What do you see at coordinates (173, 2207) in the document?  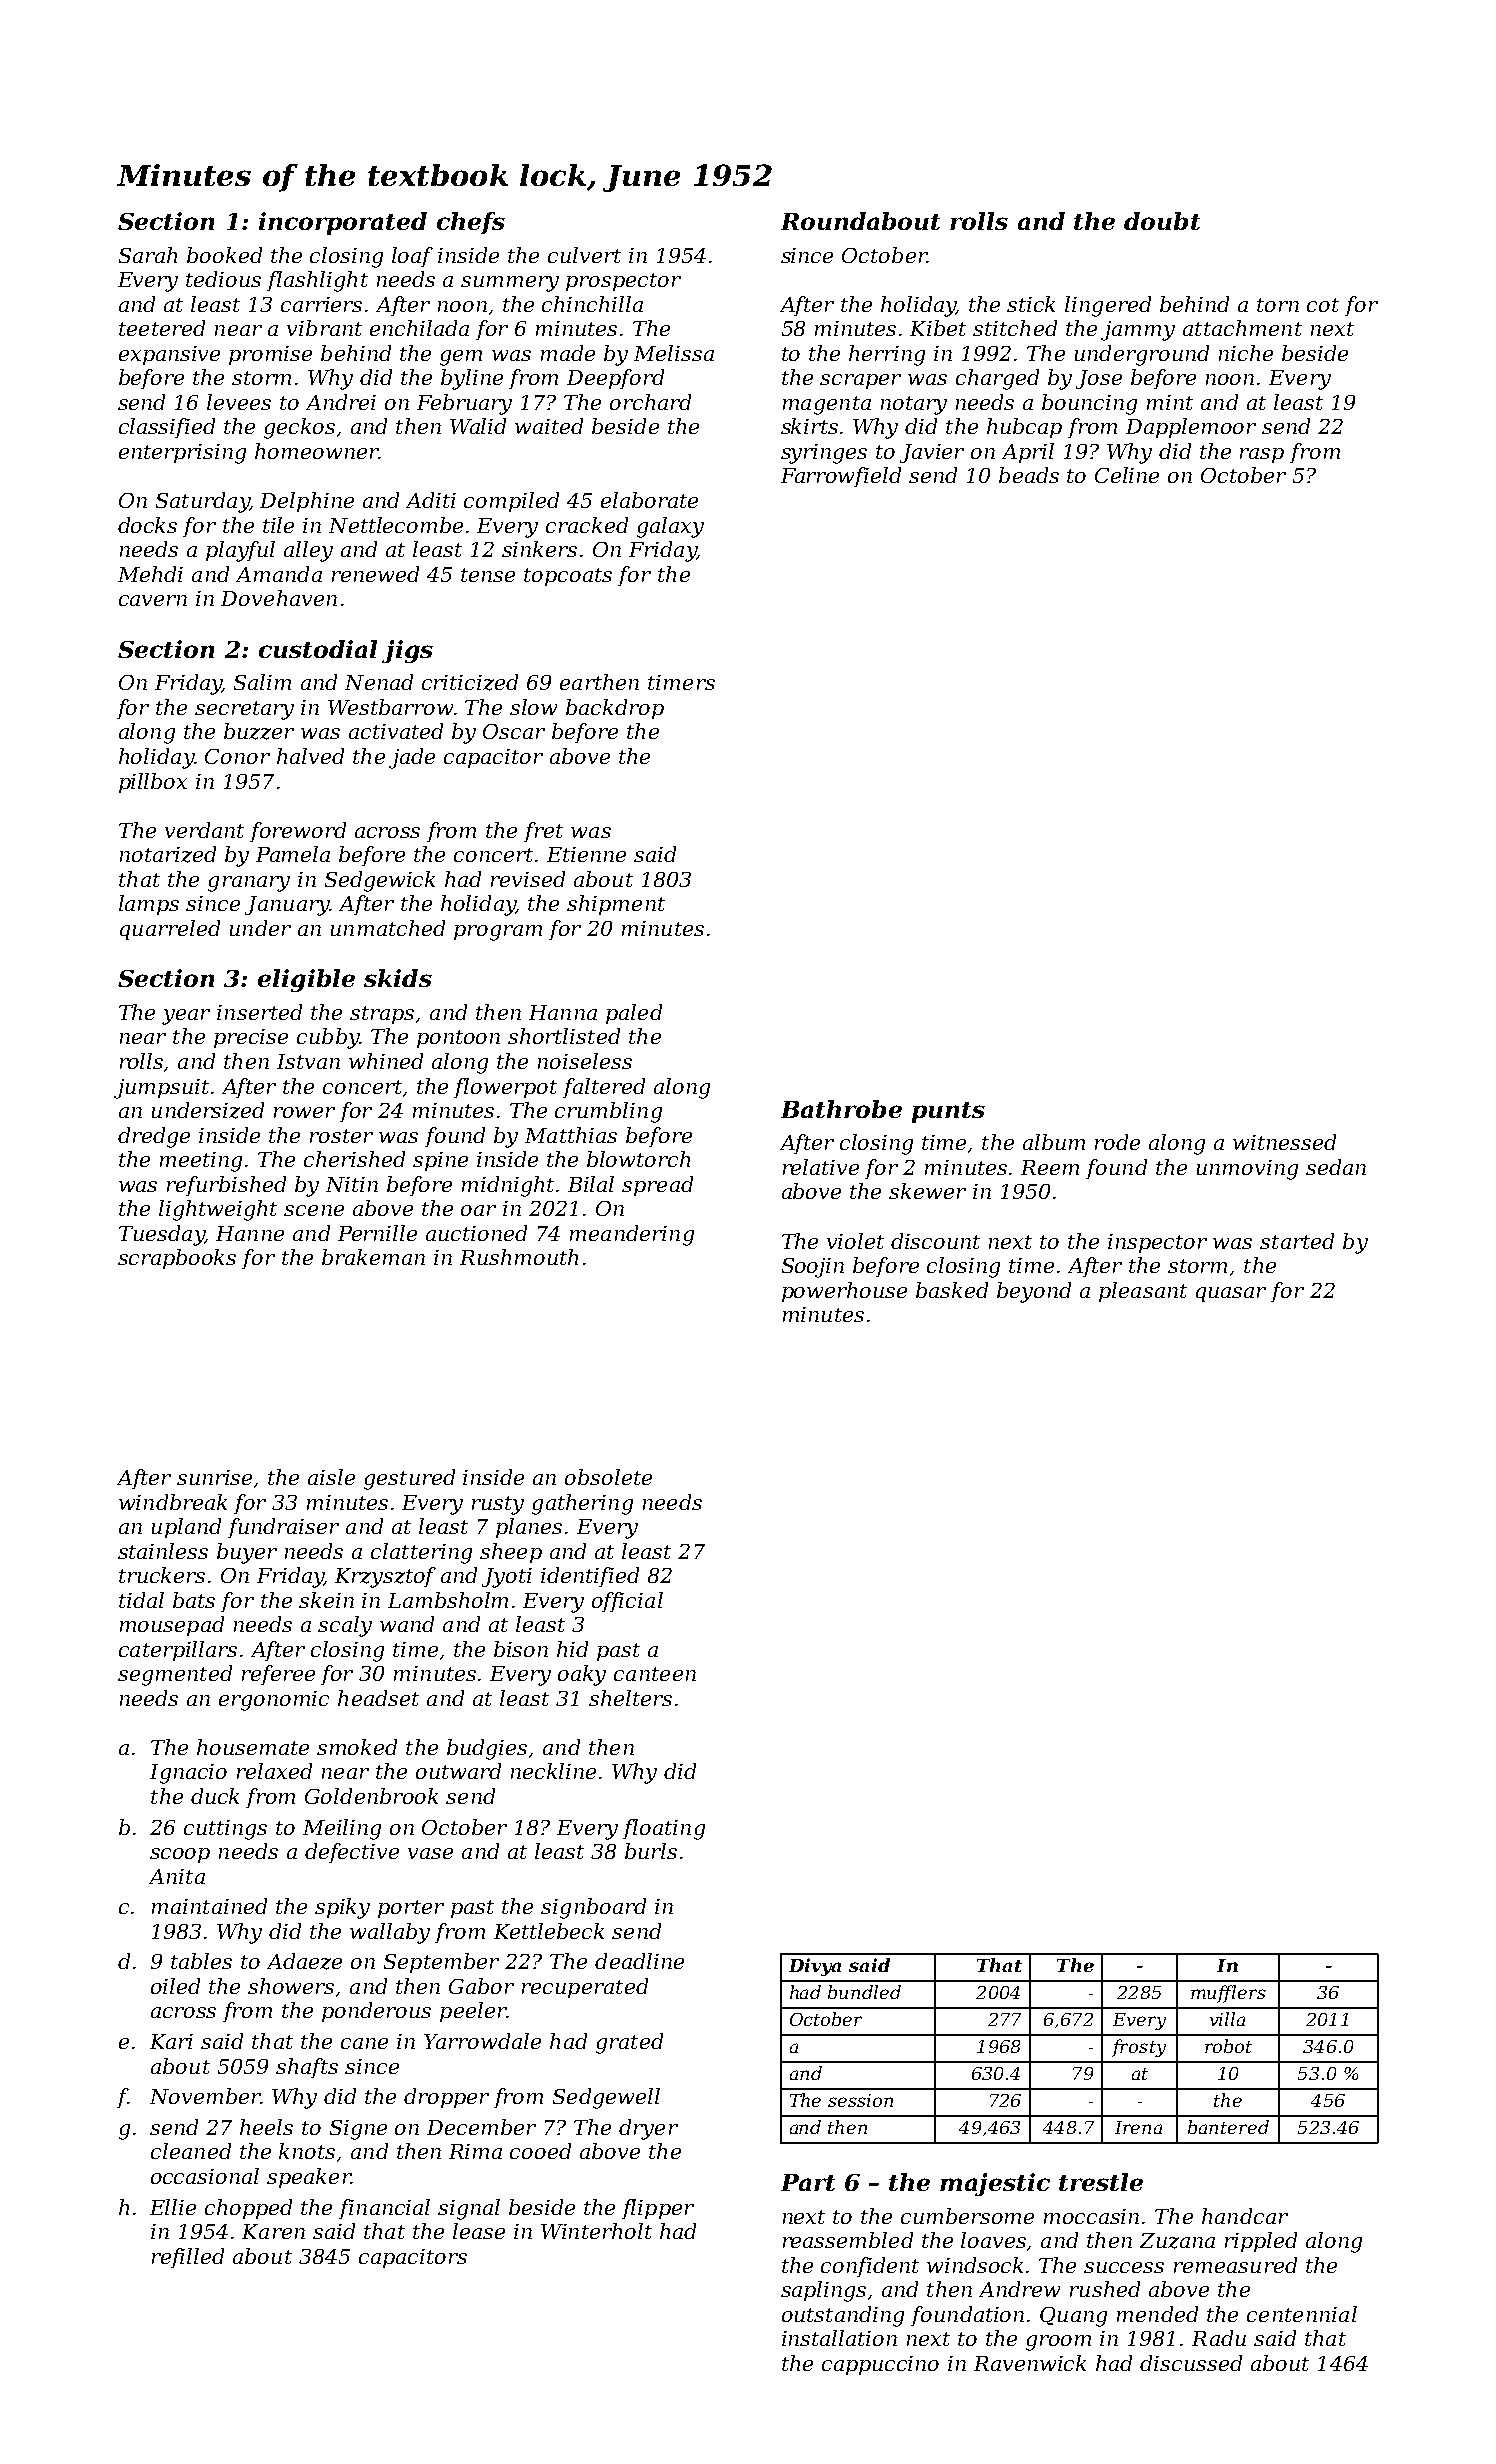 I see `Ellie` at bounding box center [173, 2207].
